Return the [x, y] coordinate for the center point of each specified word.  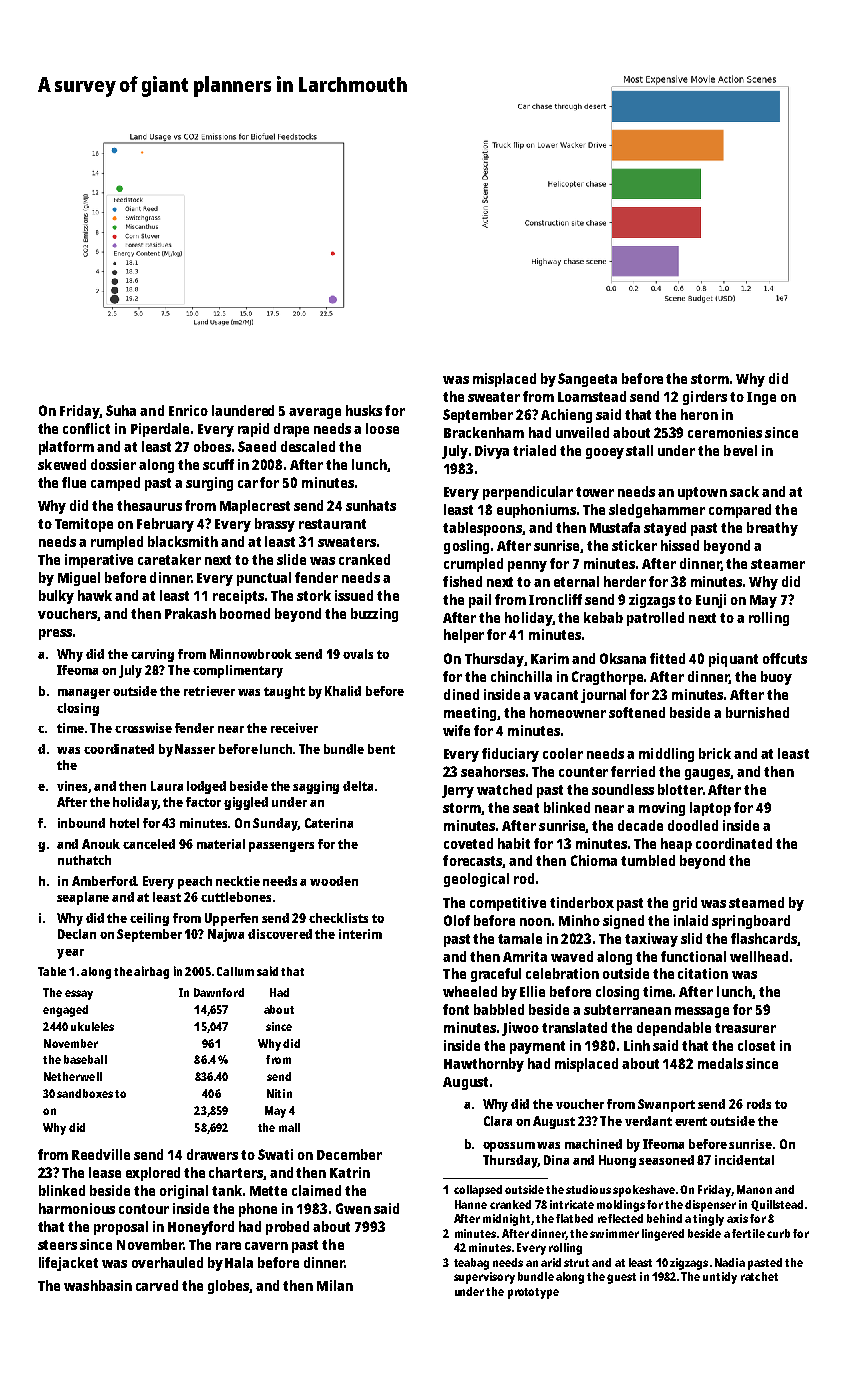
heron [699, 414]
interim [360, 934]
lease [105, 1172]
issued [354, 595]
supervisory [484, 1278]
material [221, 844]
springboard [751, 922]
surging [209, 484]
